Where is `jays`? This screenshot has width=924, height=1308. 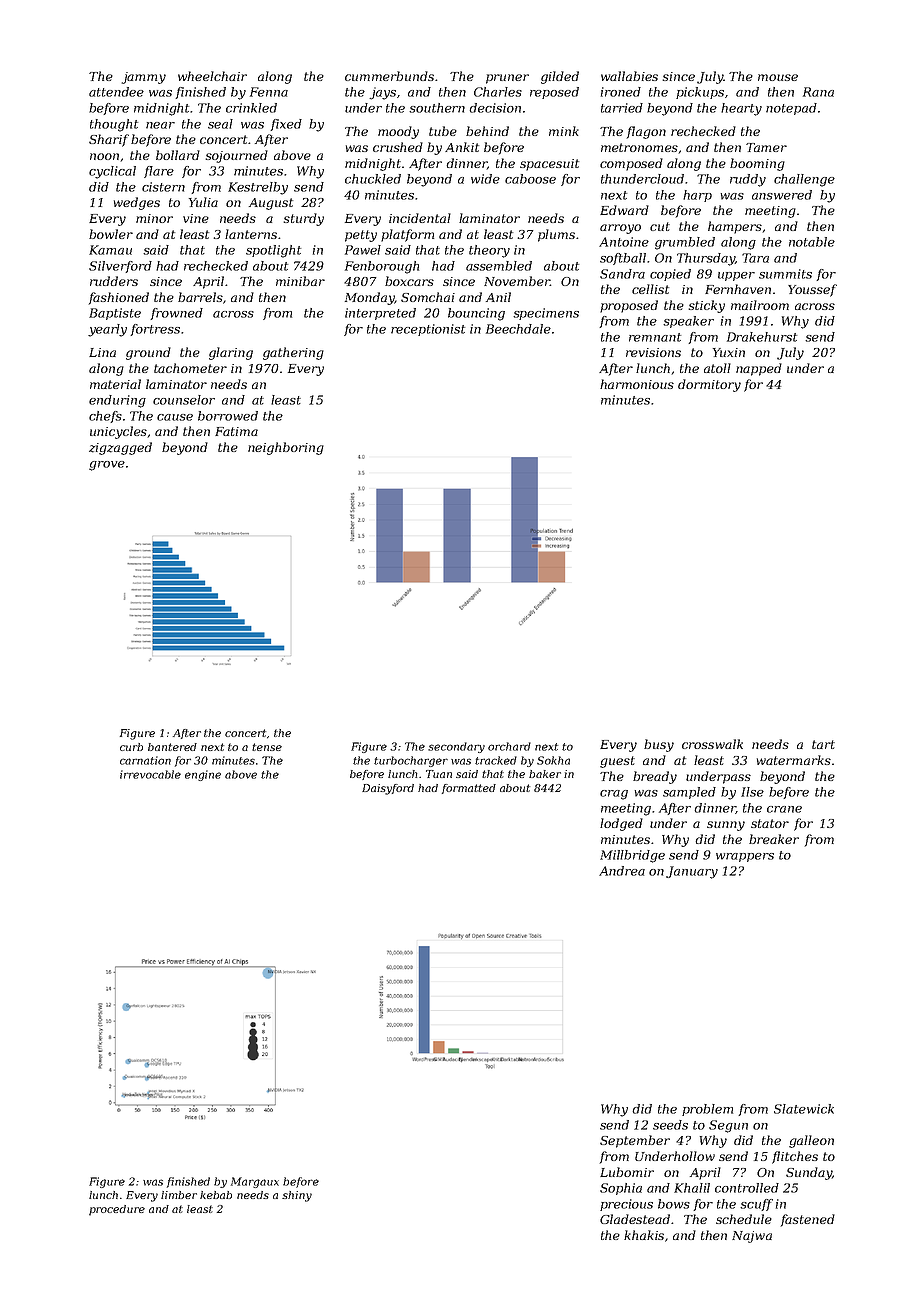
jays is located at coordinates (382, 93).
